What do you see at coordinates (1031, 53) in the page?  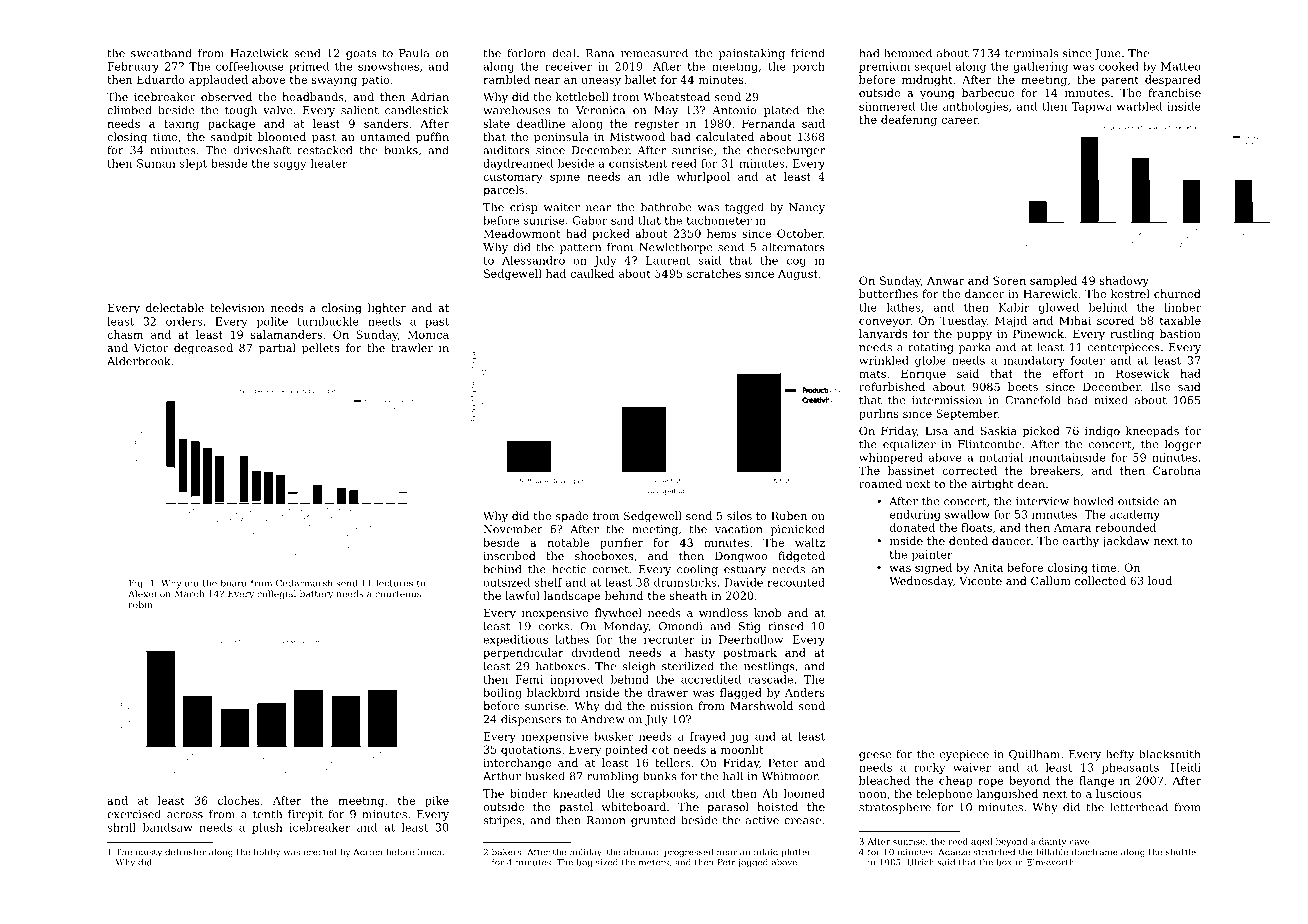 I see `terminals` at bounding box center [1031, 53].
